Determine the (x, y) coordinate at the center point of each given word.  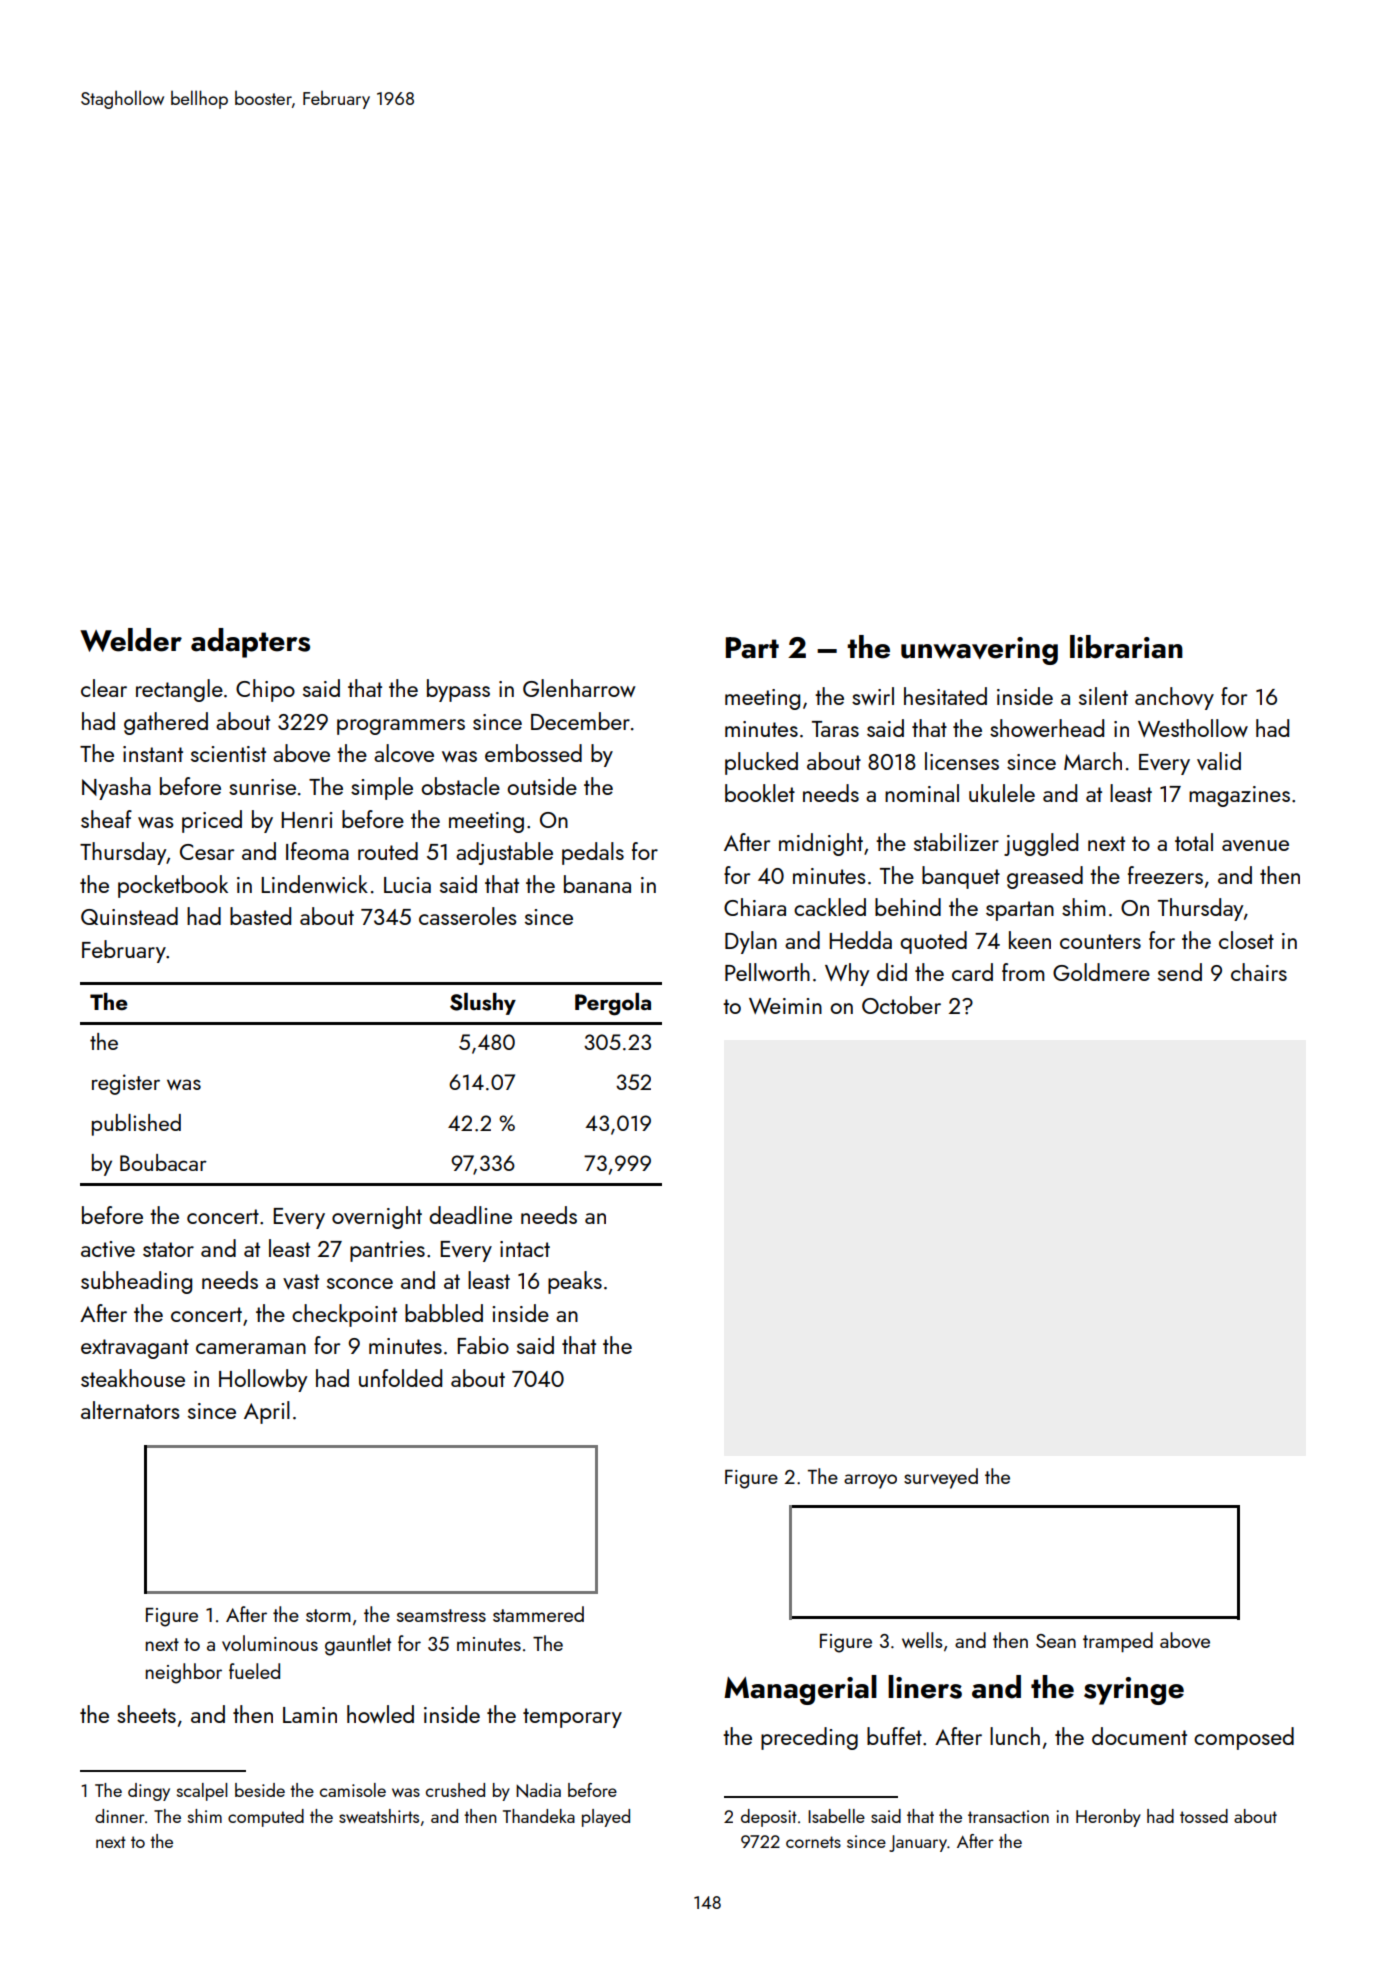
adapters (250, 643)
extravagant (135, 1349)
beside (260, 1790)
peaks (575, 1282)
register (126, 1084)
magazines (1239, 796)
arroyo (870, 1481)
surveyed (941, 1478)
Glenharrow (579, 688)
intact (525, 1249)
